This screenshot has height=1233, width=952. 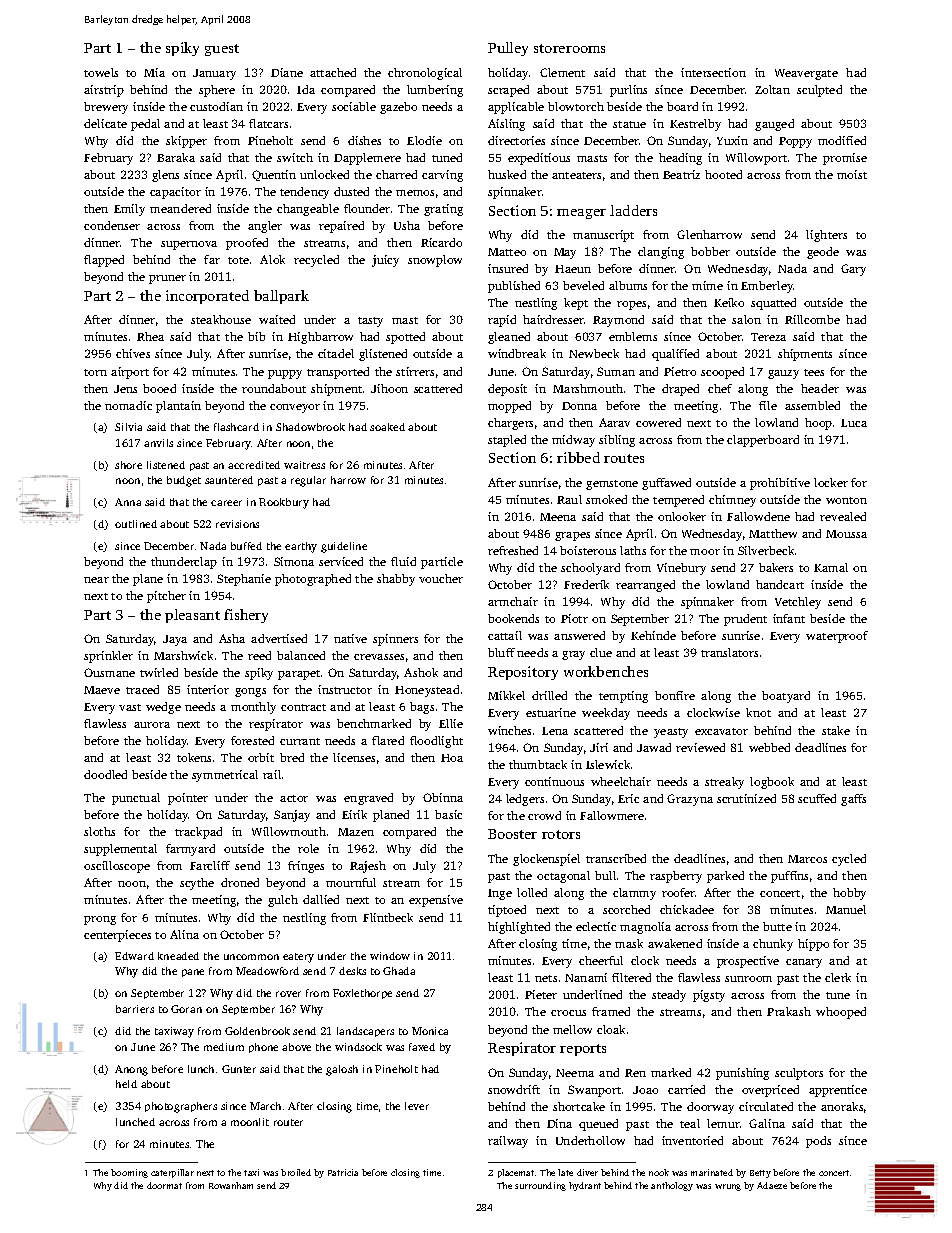 I want to click on pruner, so click(x=167, y=279).
